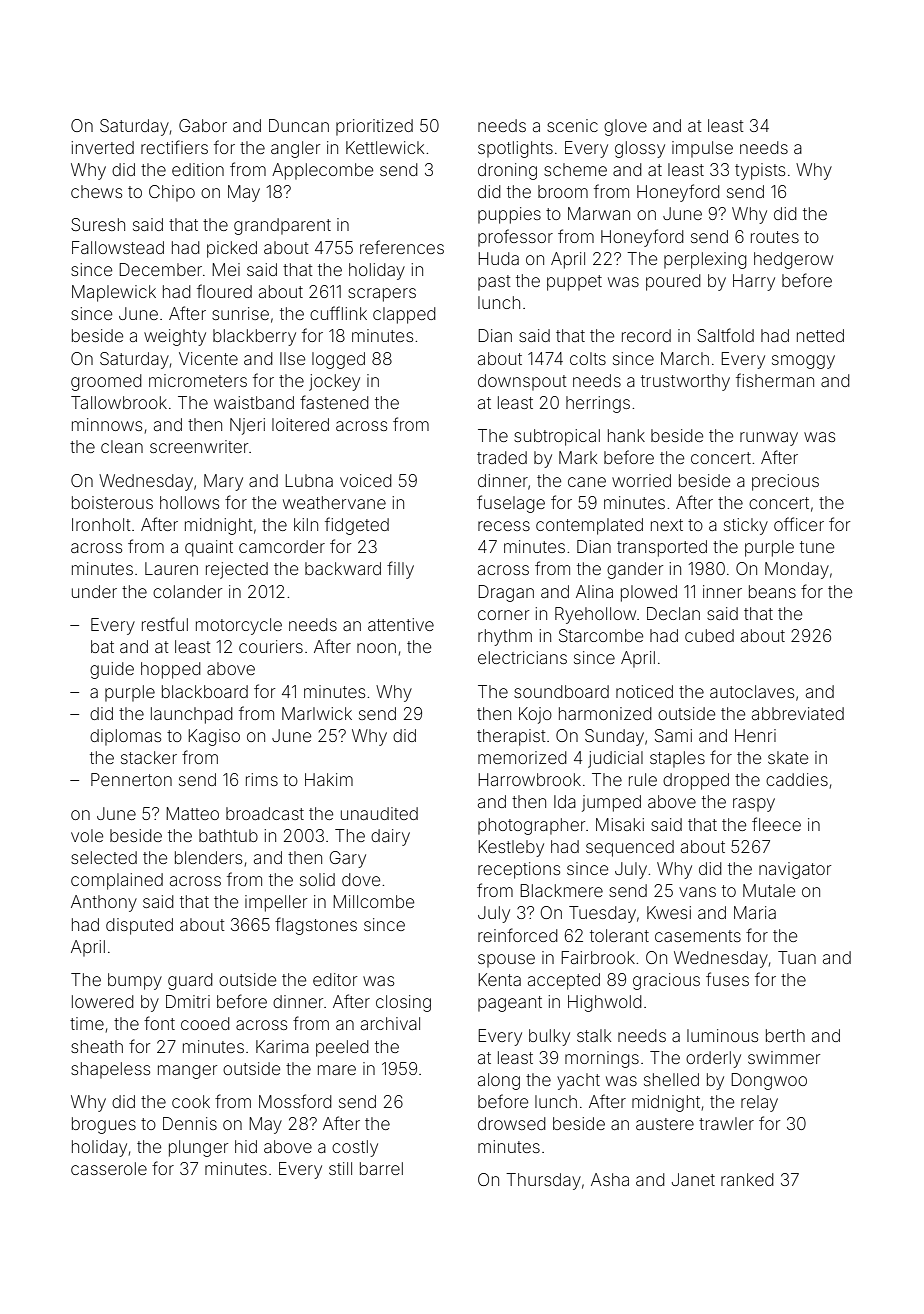  Describe the element at coordinates (214, 737) in the document. I see `Kagiso` at that location.
